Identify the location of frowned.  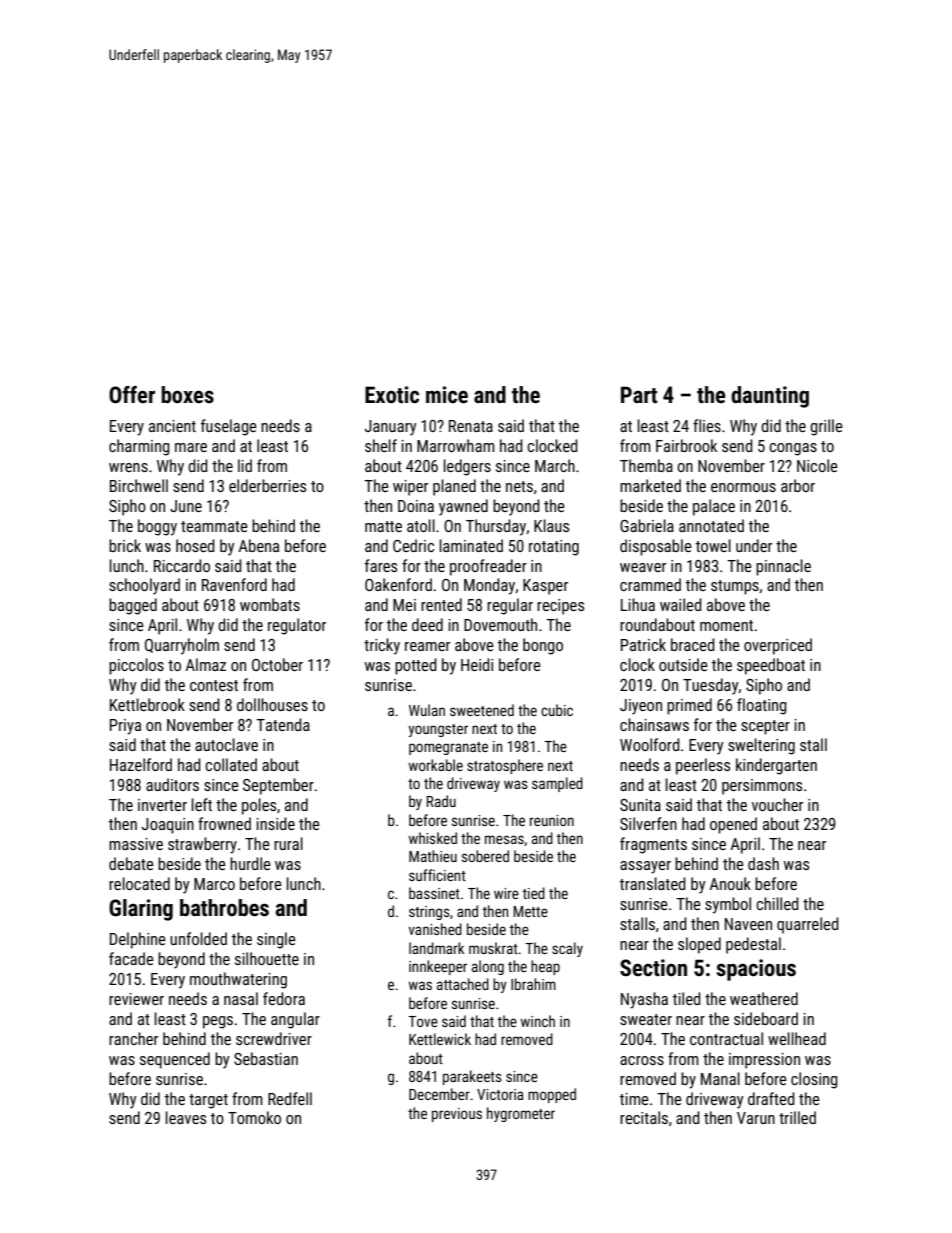
(224, 823).
